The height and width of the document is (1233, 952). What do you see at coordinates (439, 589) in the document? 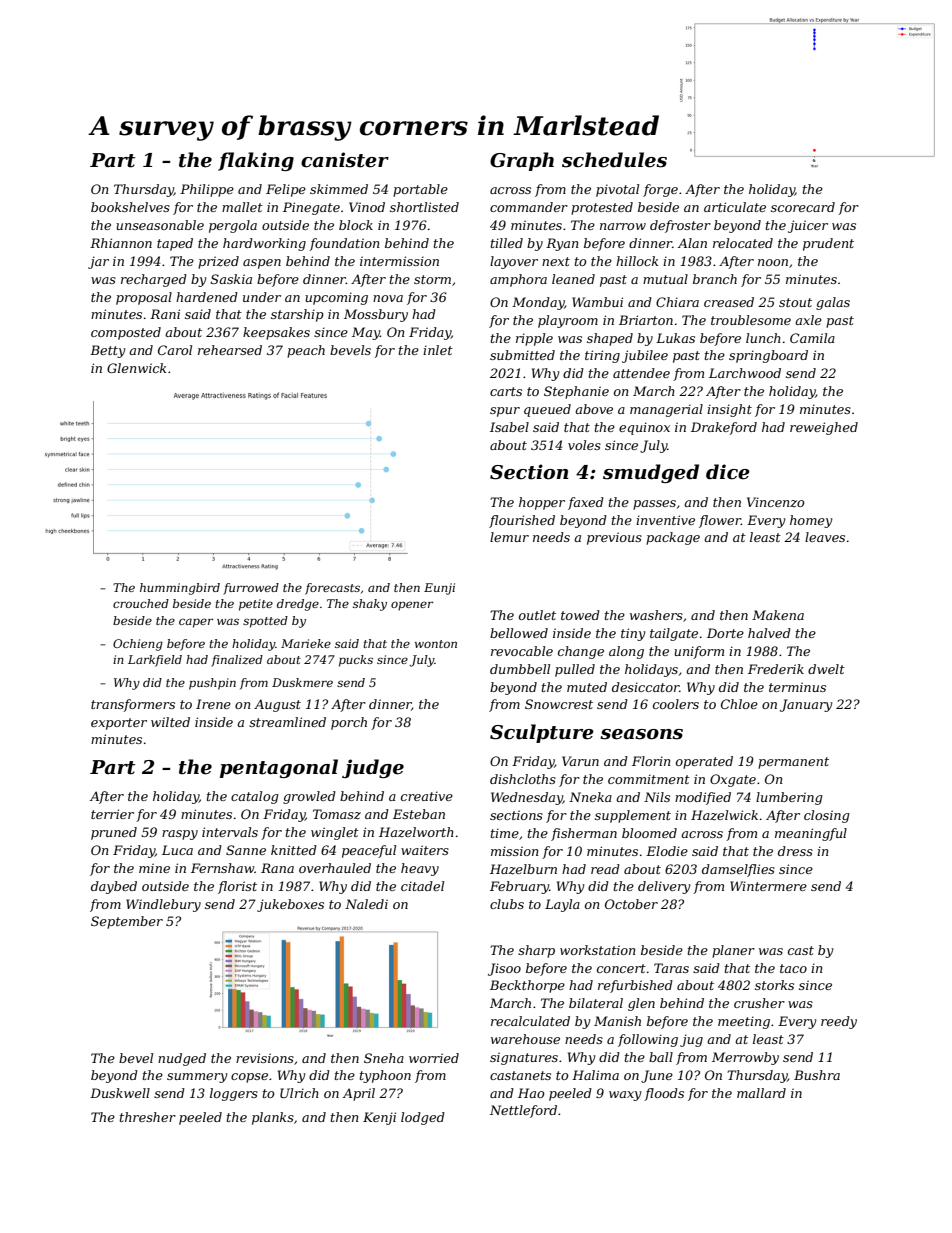
I see `Eunji` at bounding box center [439, 589].
